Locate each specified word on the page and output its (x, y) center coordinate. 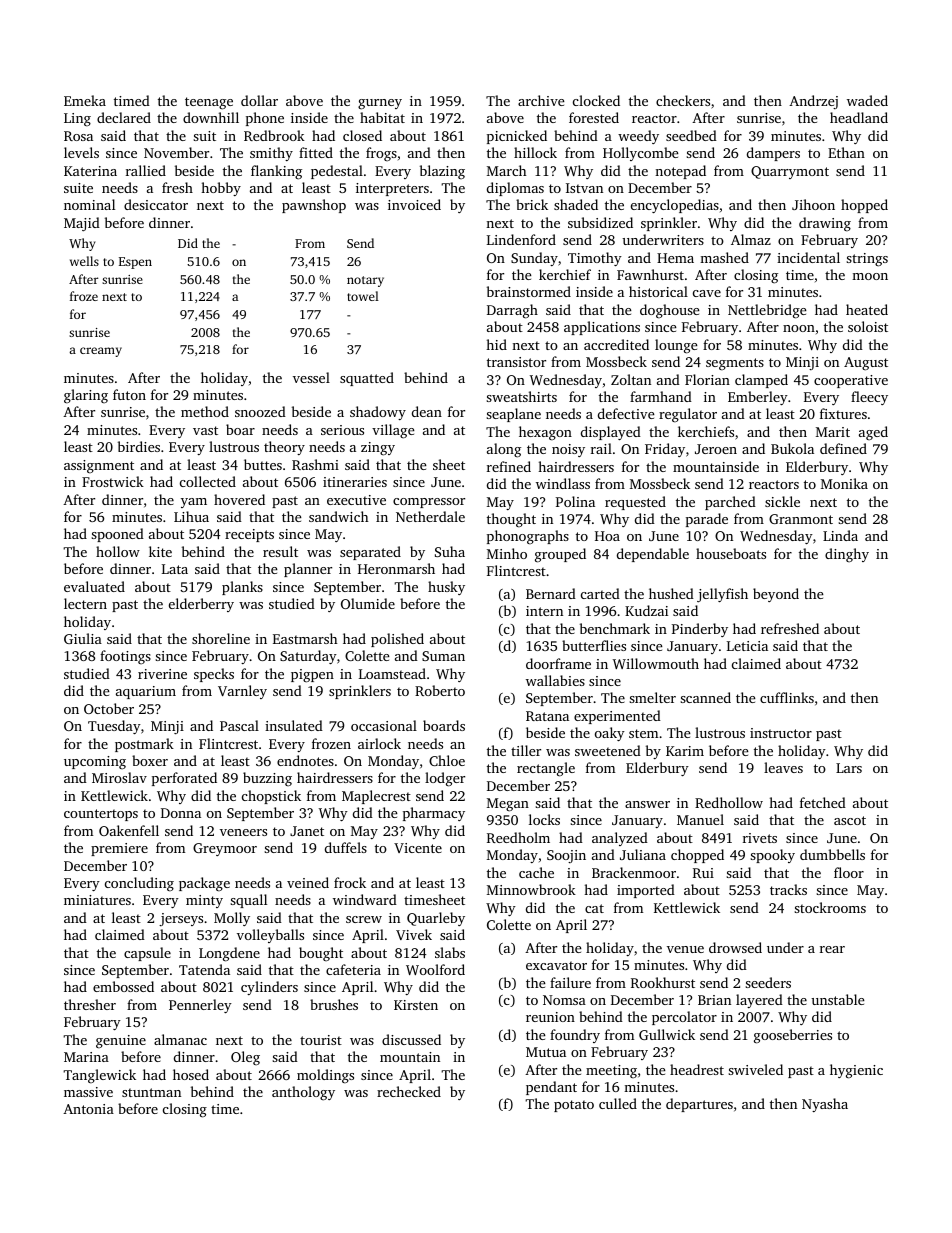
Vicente (418, 848)
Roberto (440, 690)
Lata (175, 569)
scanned (705, 697)
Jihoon (813, 204)
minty (204, 901)
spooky (772, 856)
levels (81, 152)
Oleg (245, 1058)
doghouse (670, 311)
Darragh (512, 311)
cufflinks (787, 697)
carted (600, 593)
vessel (311, 377)
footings (125, 657)
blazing (442, 172)
